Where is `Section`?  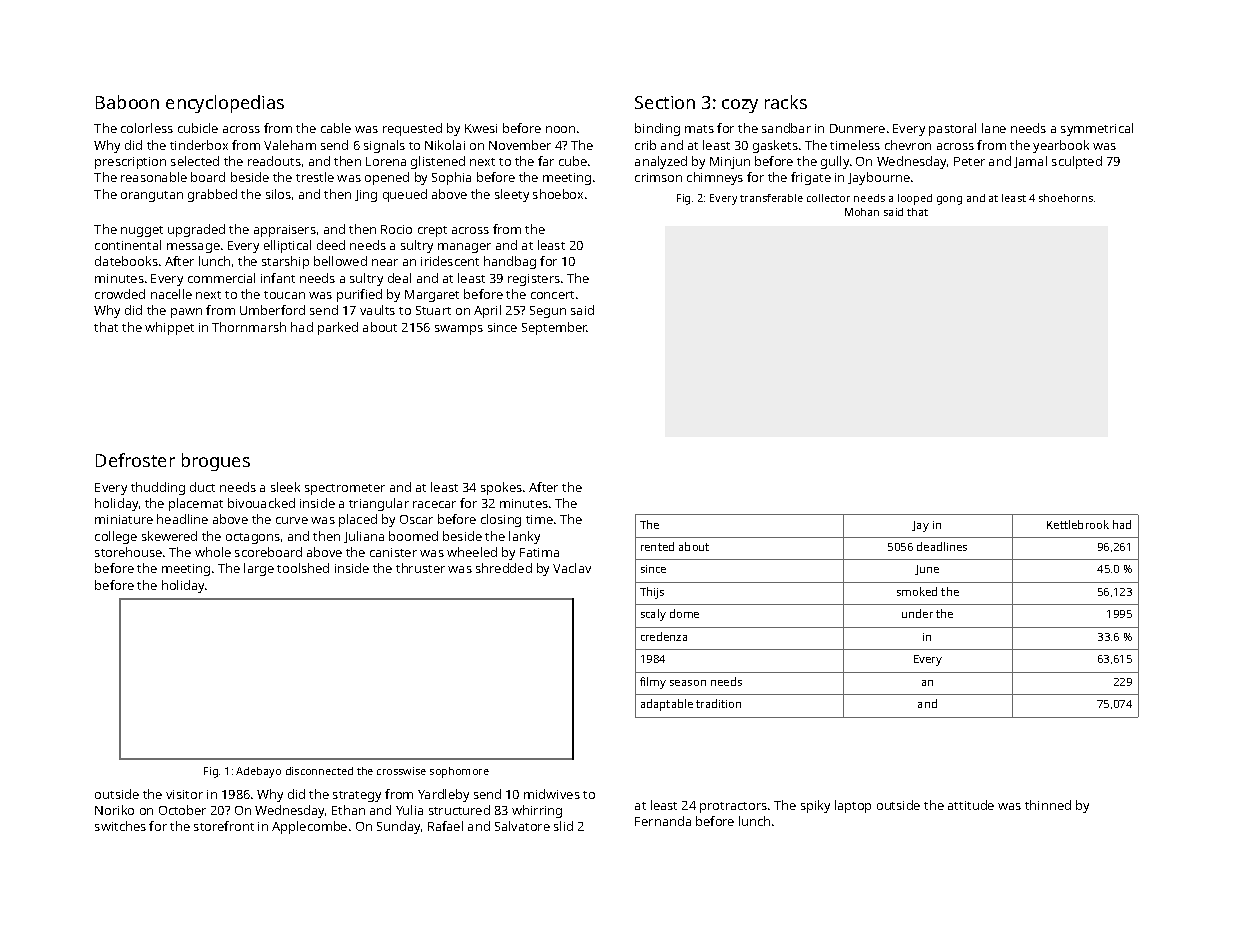
Section is located at coordinates (665, 102).
